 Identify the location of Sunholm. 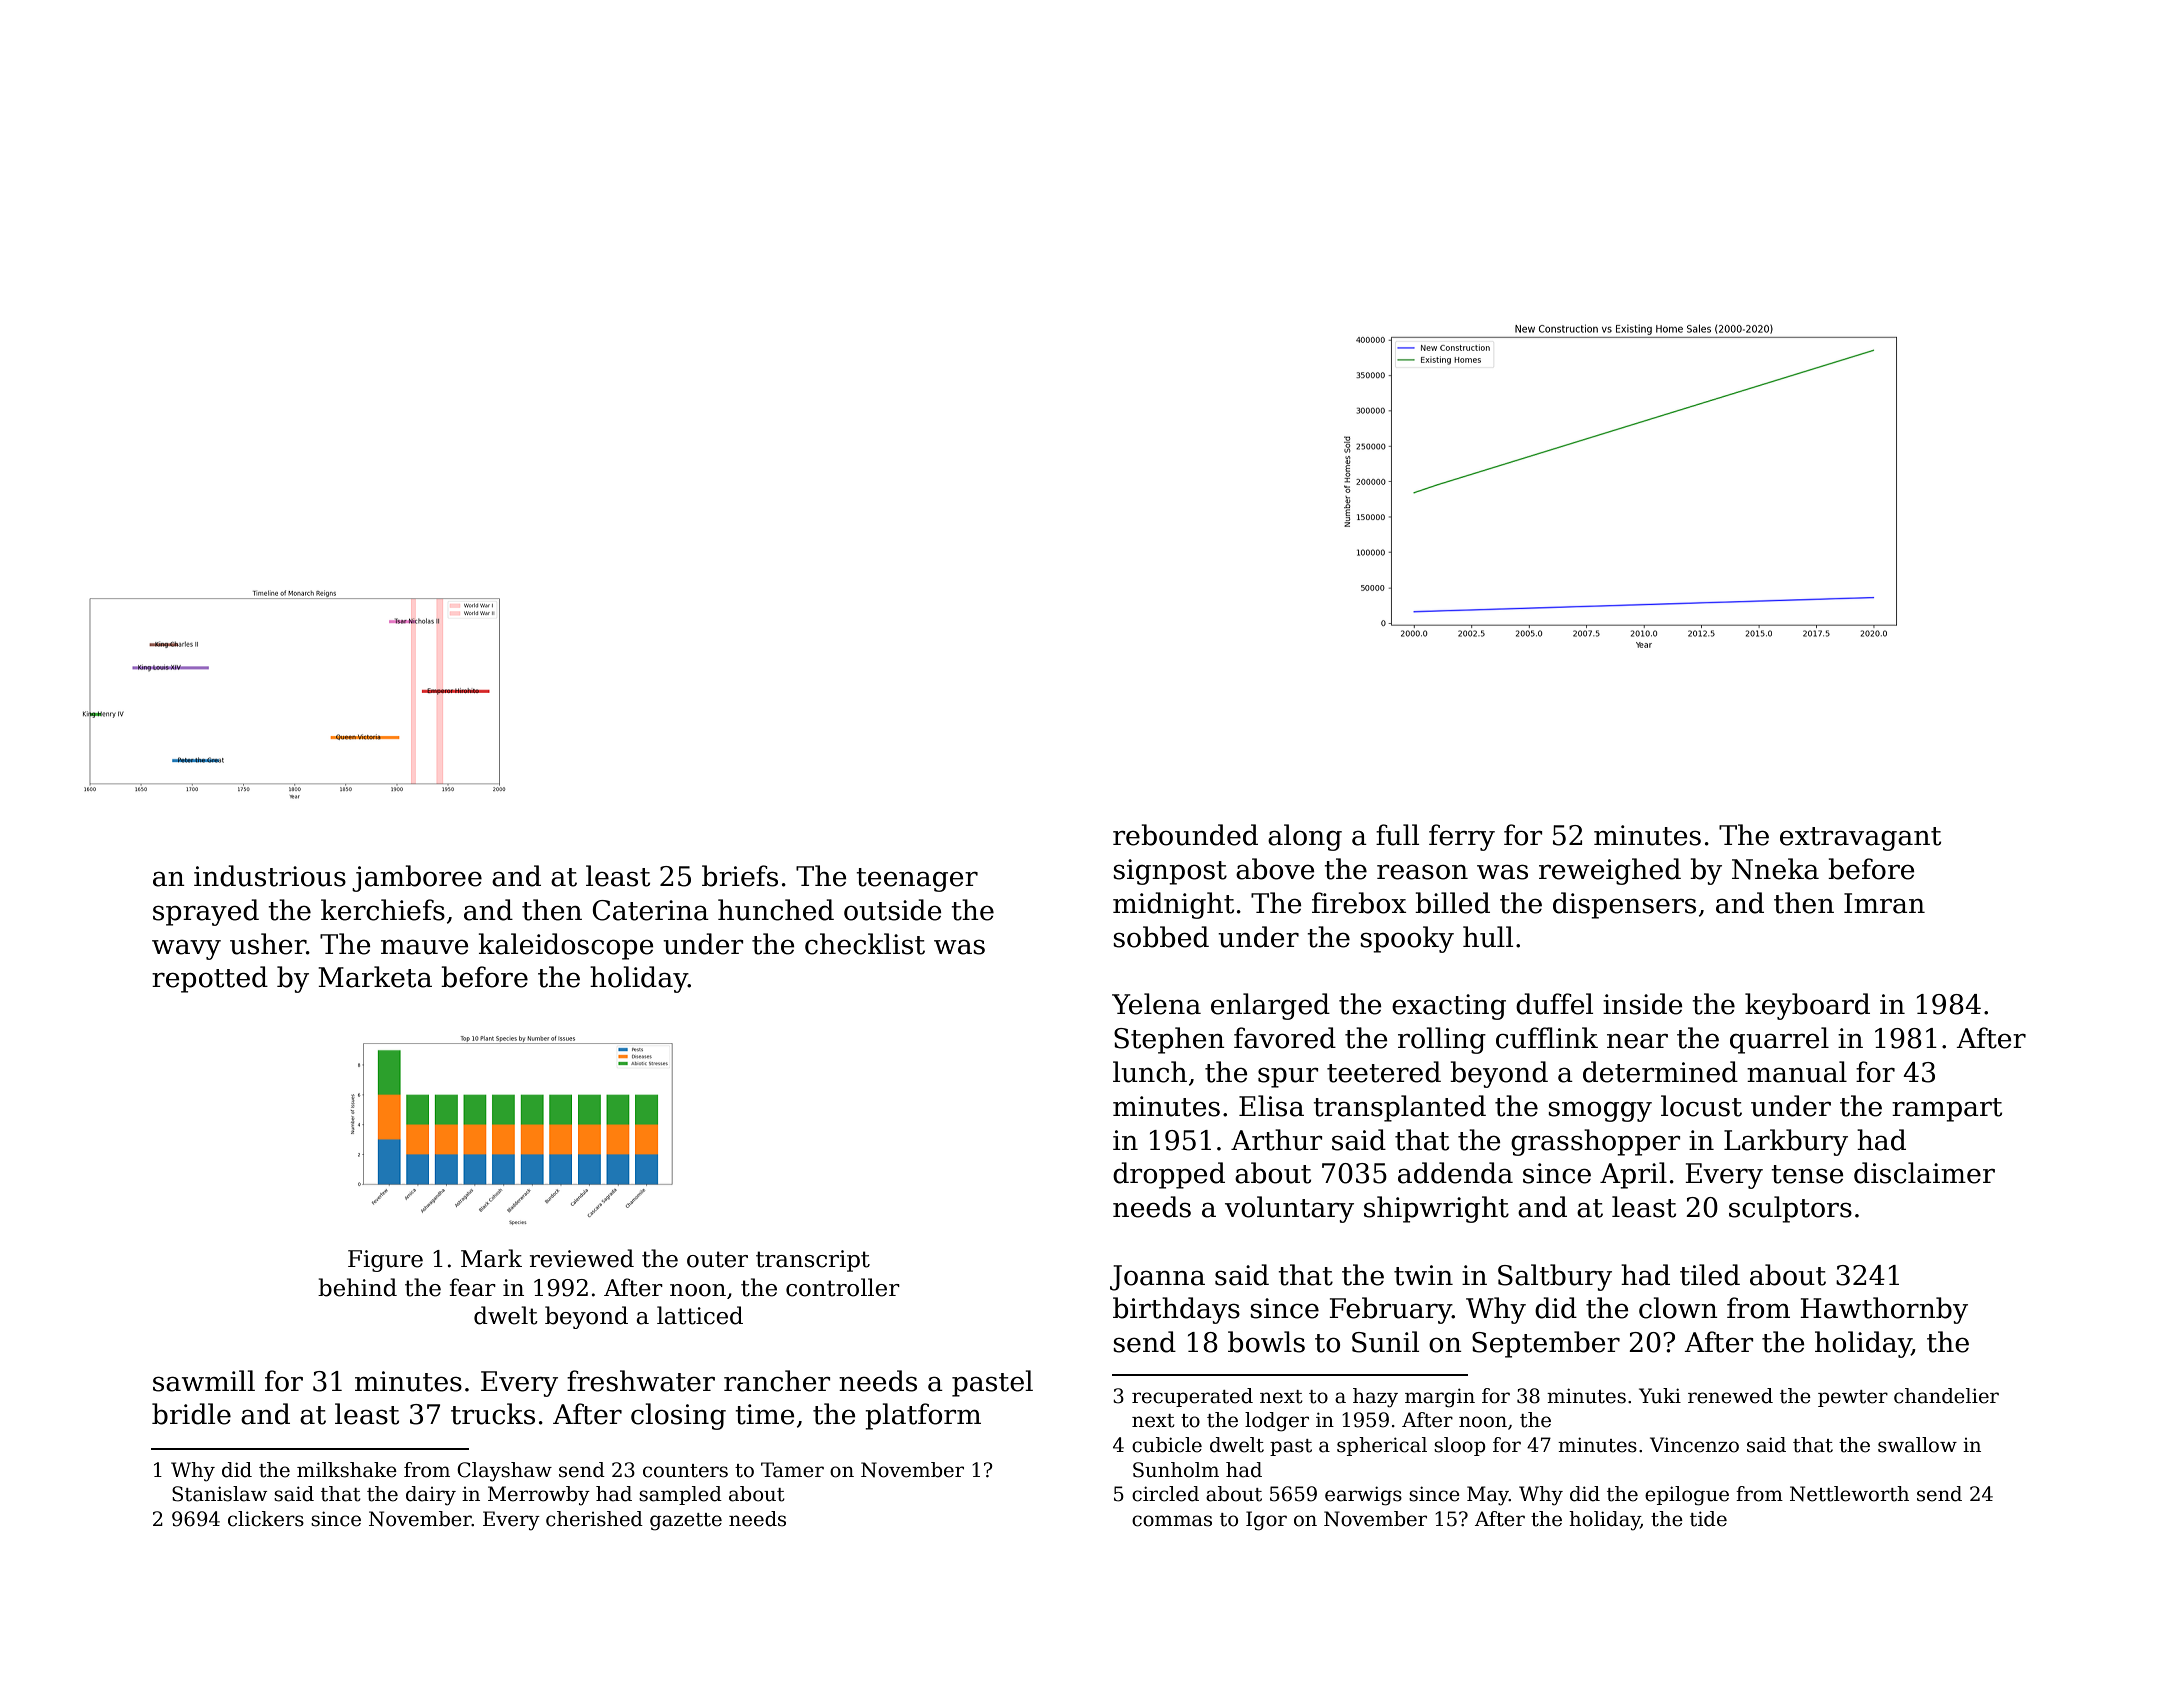
(1176, 1470).
